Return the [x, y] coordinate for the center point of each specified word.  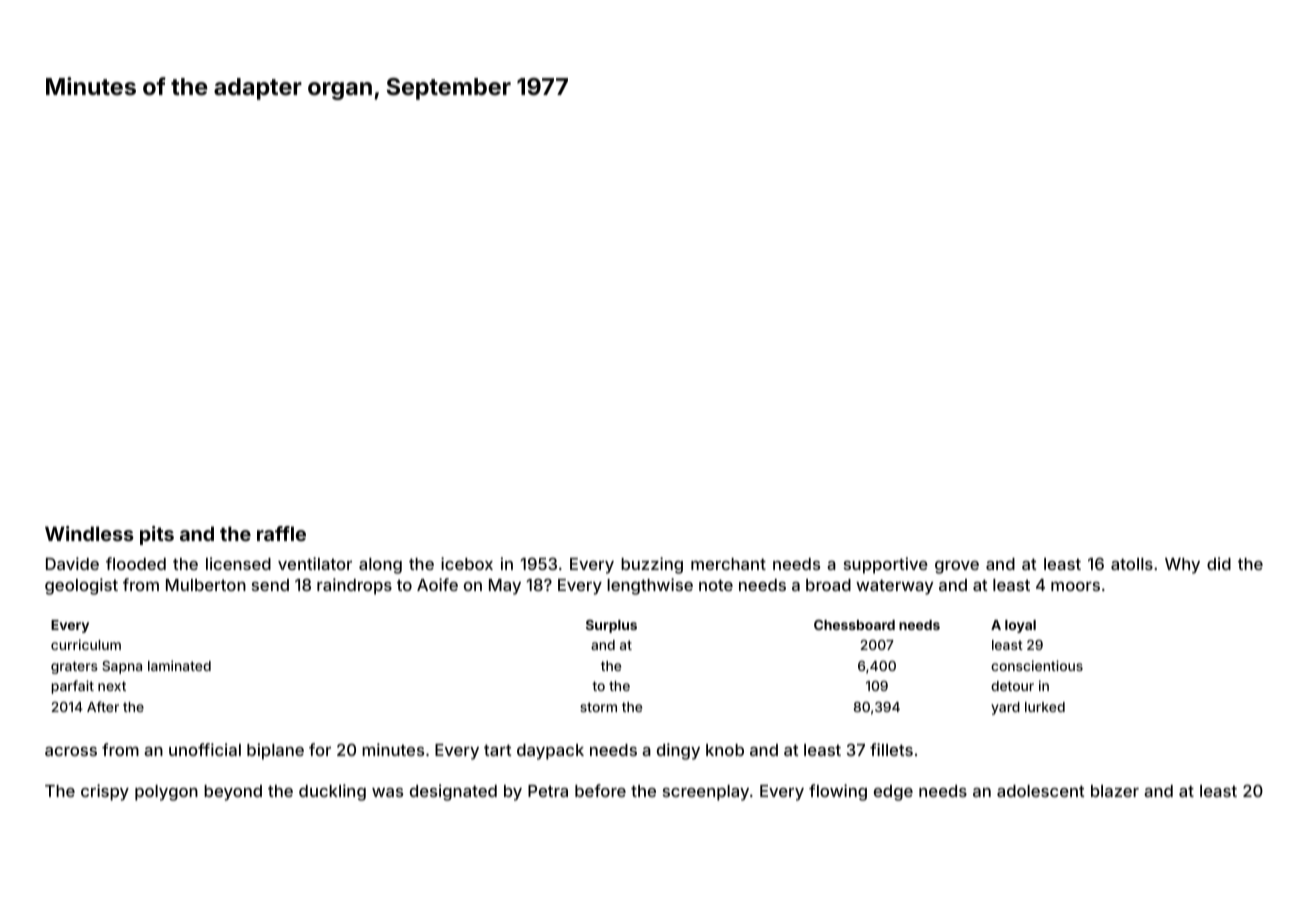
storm [598, 707]
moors [1075, 586]
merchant [728, 564]
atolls [1132, 564]
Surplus [611, 626]
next [112, 686]
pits [157, 535]
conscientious [1037, 665]
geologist [81, 586]
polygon [166, 793]
